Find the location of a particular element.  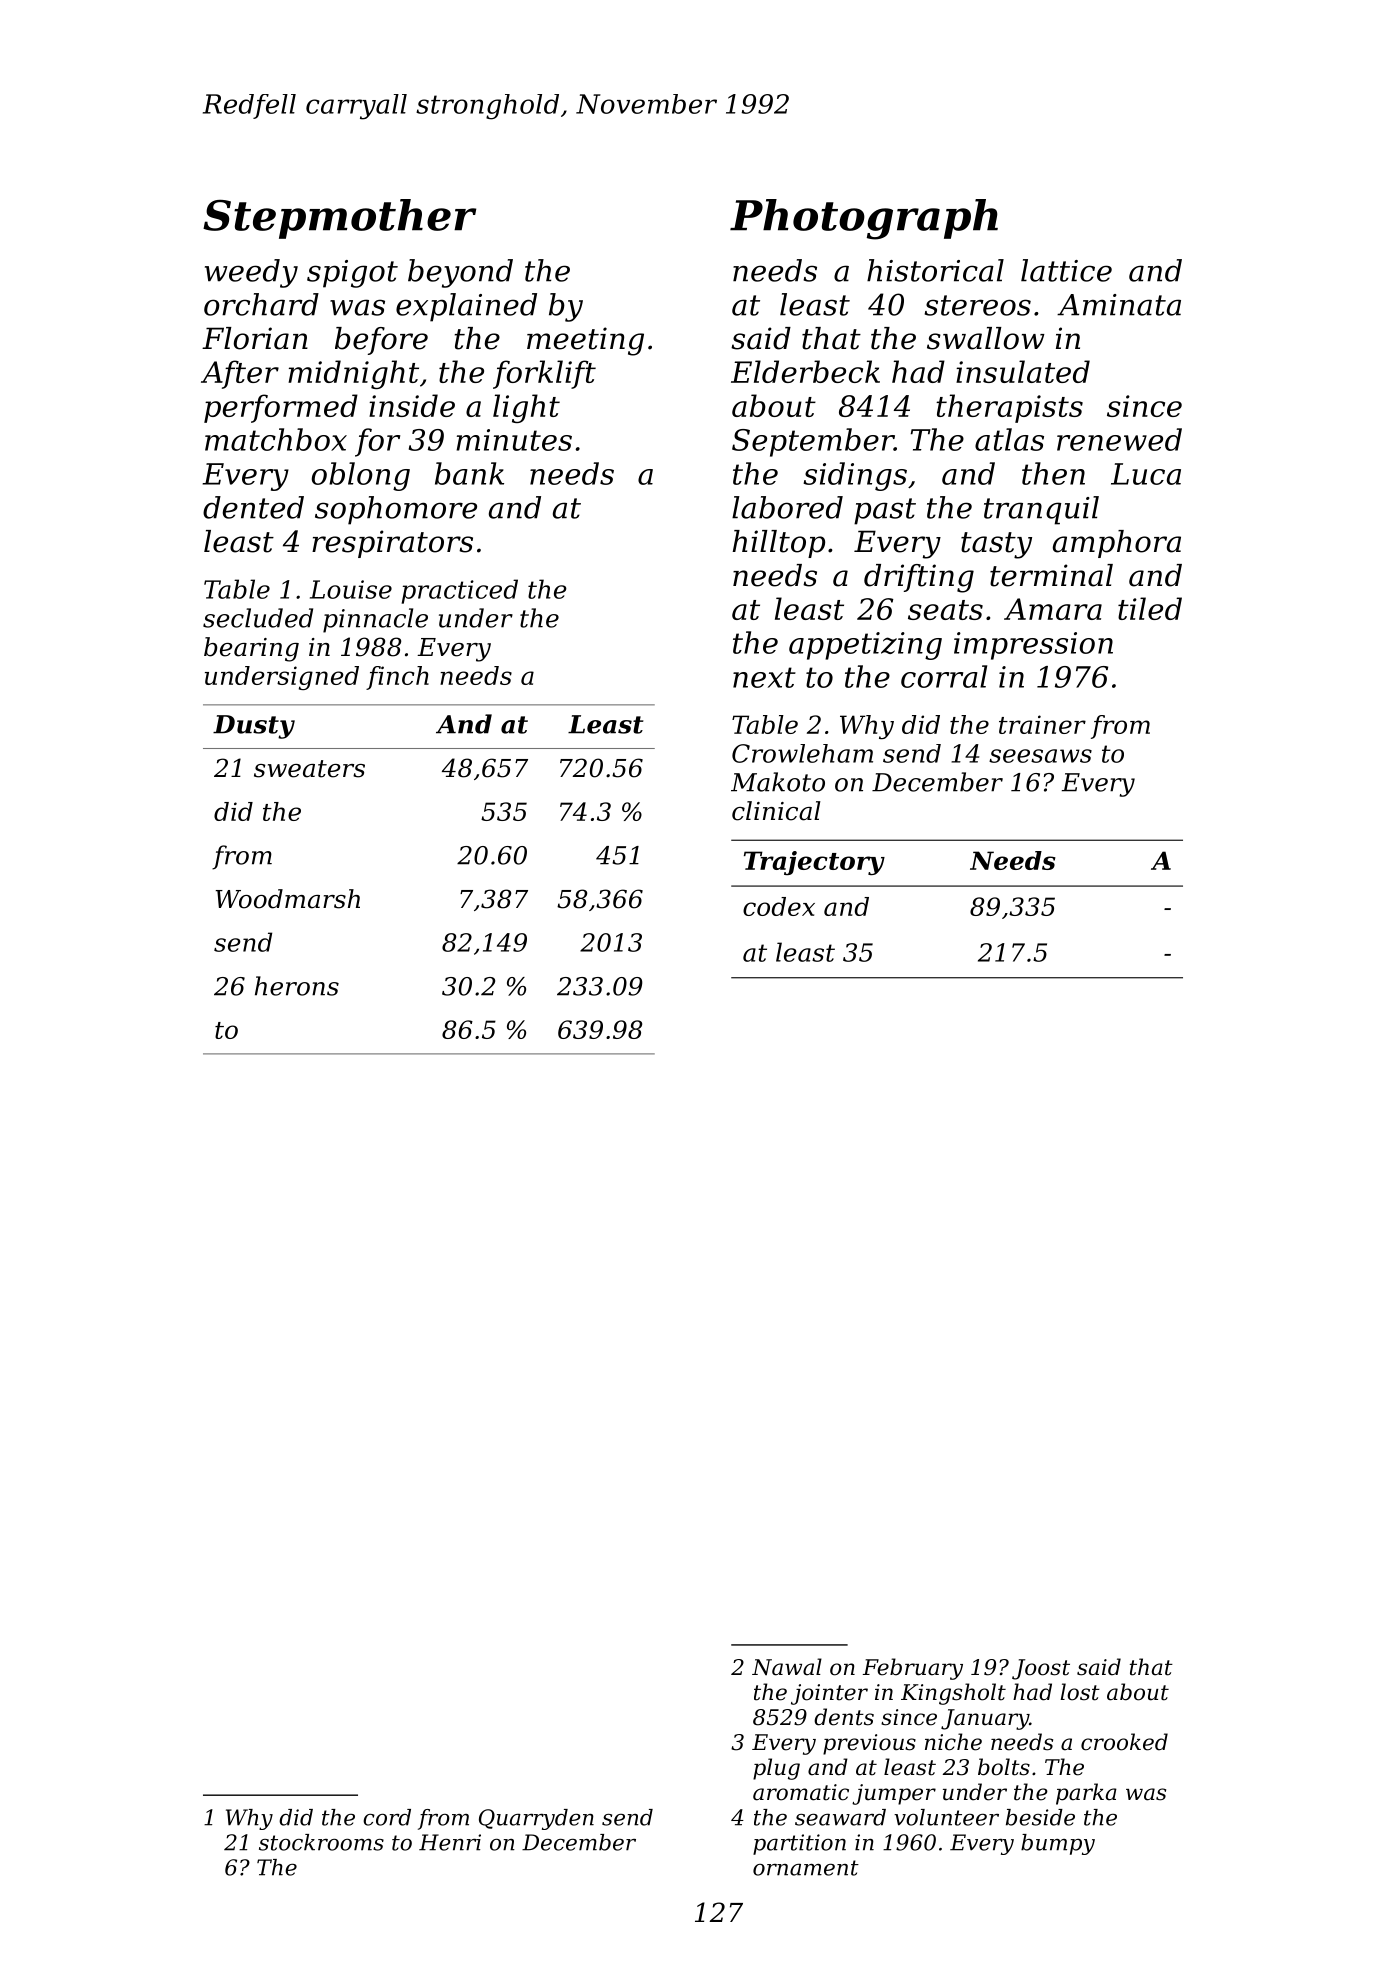

Joost is located at coordinates (1041, 1669).
